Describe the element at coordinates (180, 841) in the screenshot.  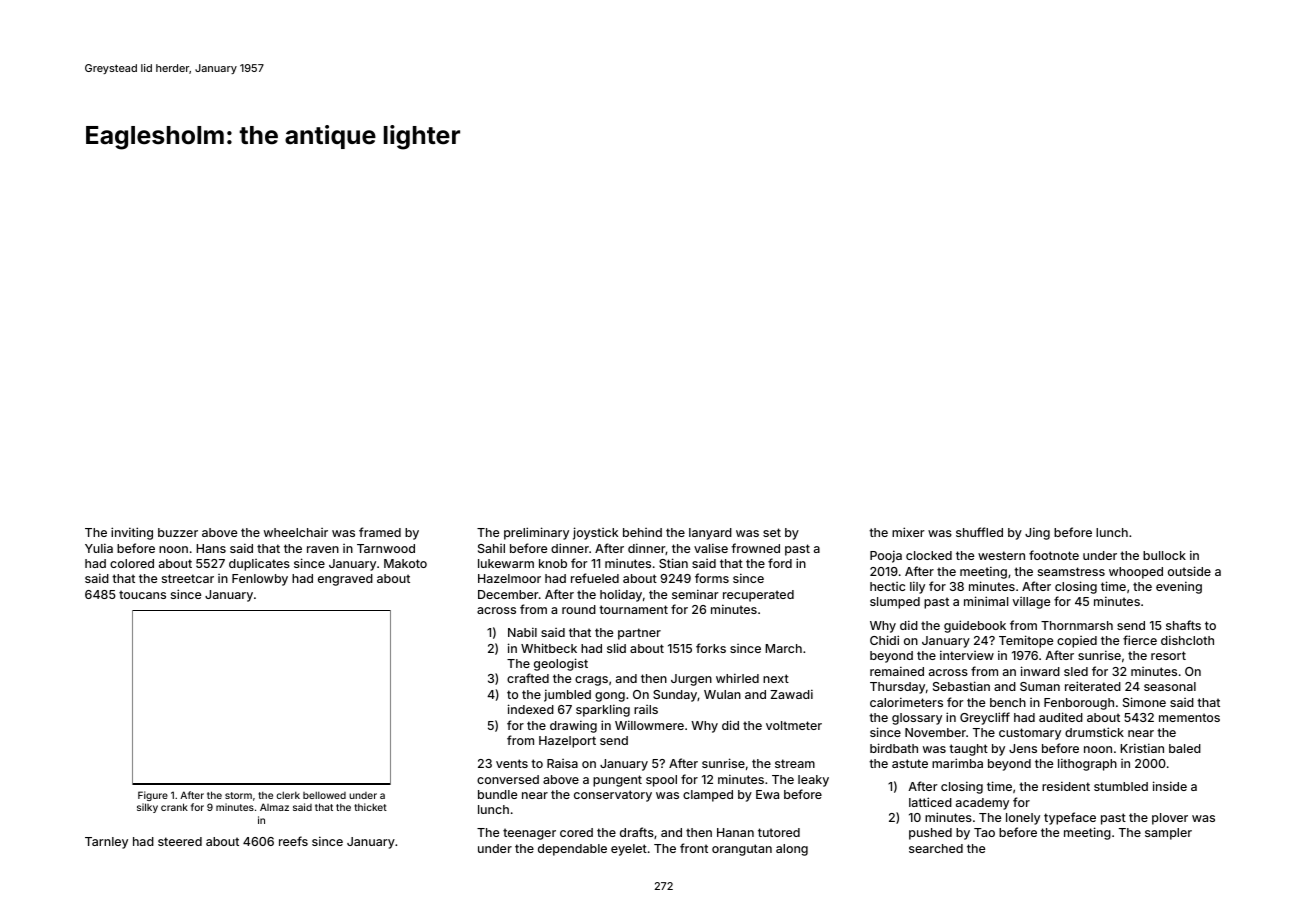
I see `steered` at that location.
